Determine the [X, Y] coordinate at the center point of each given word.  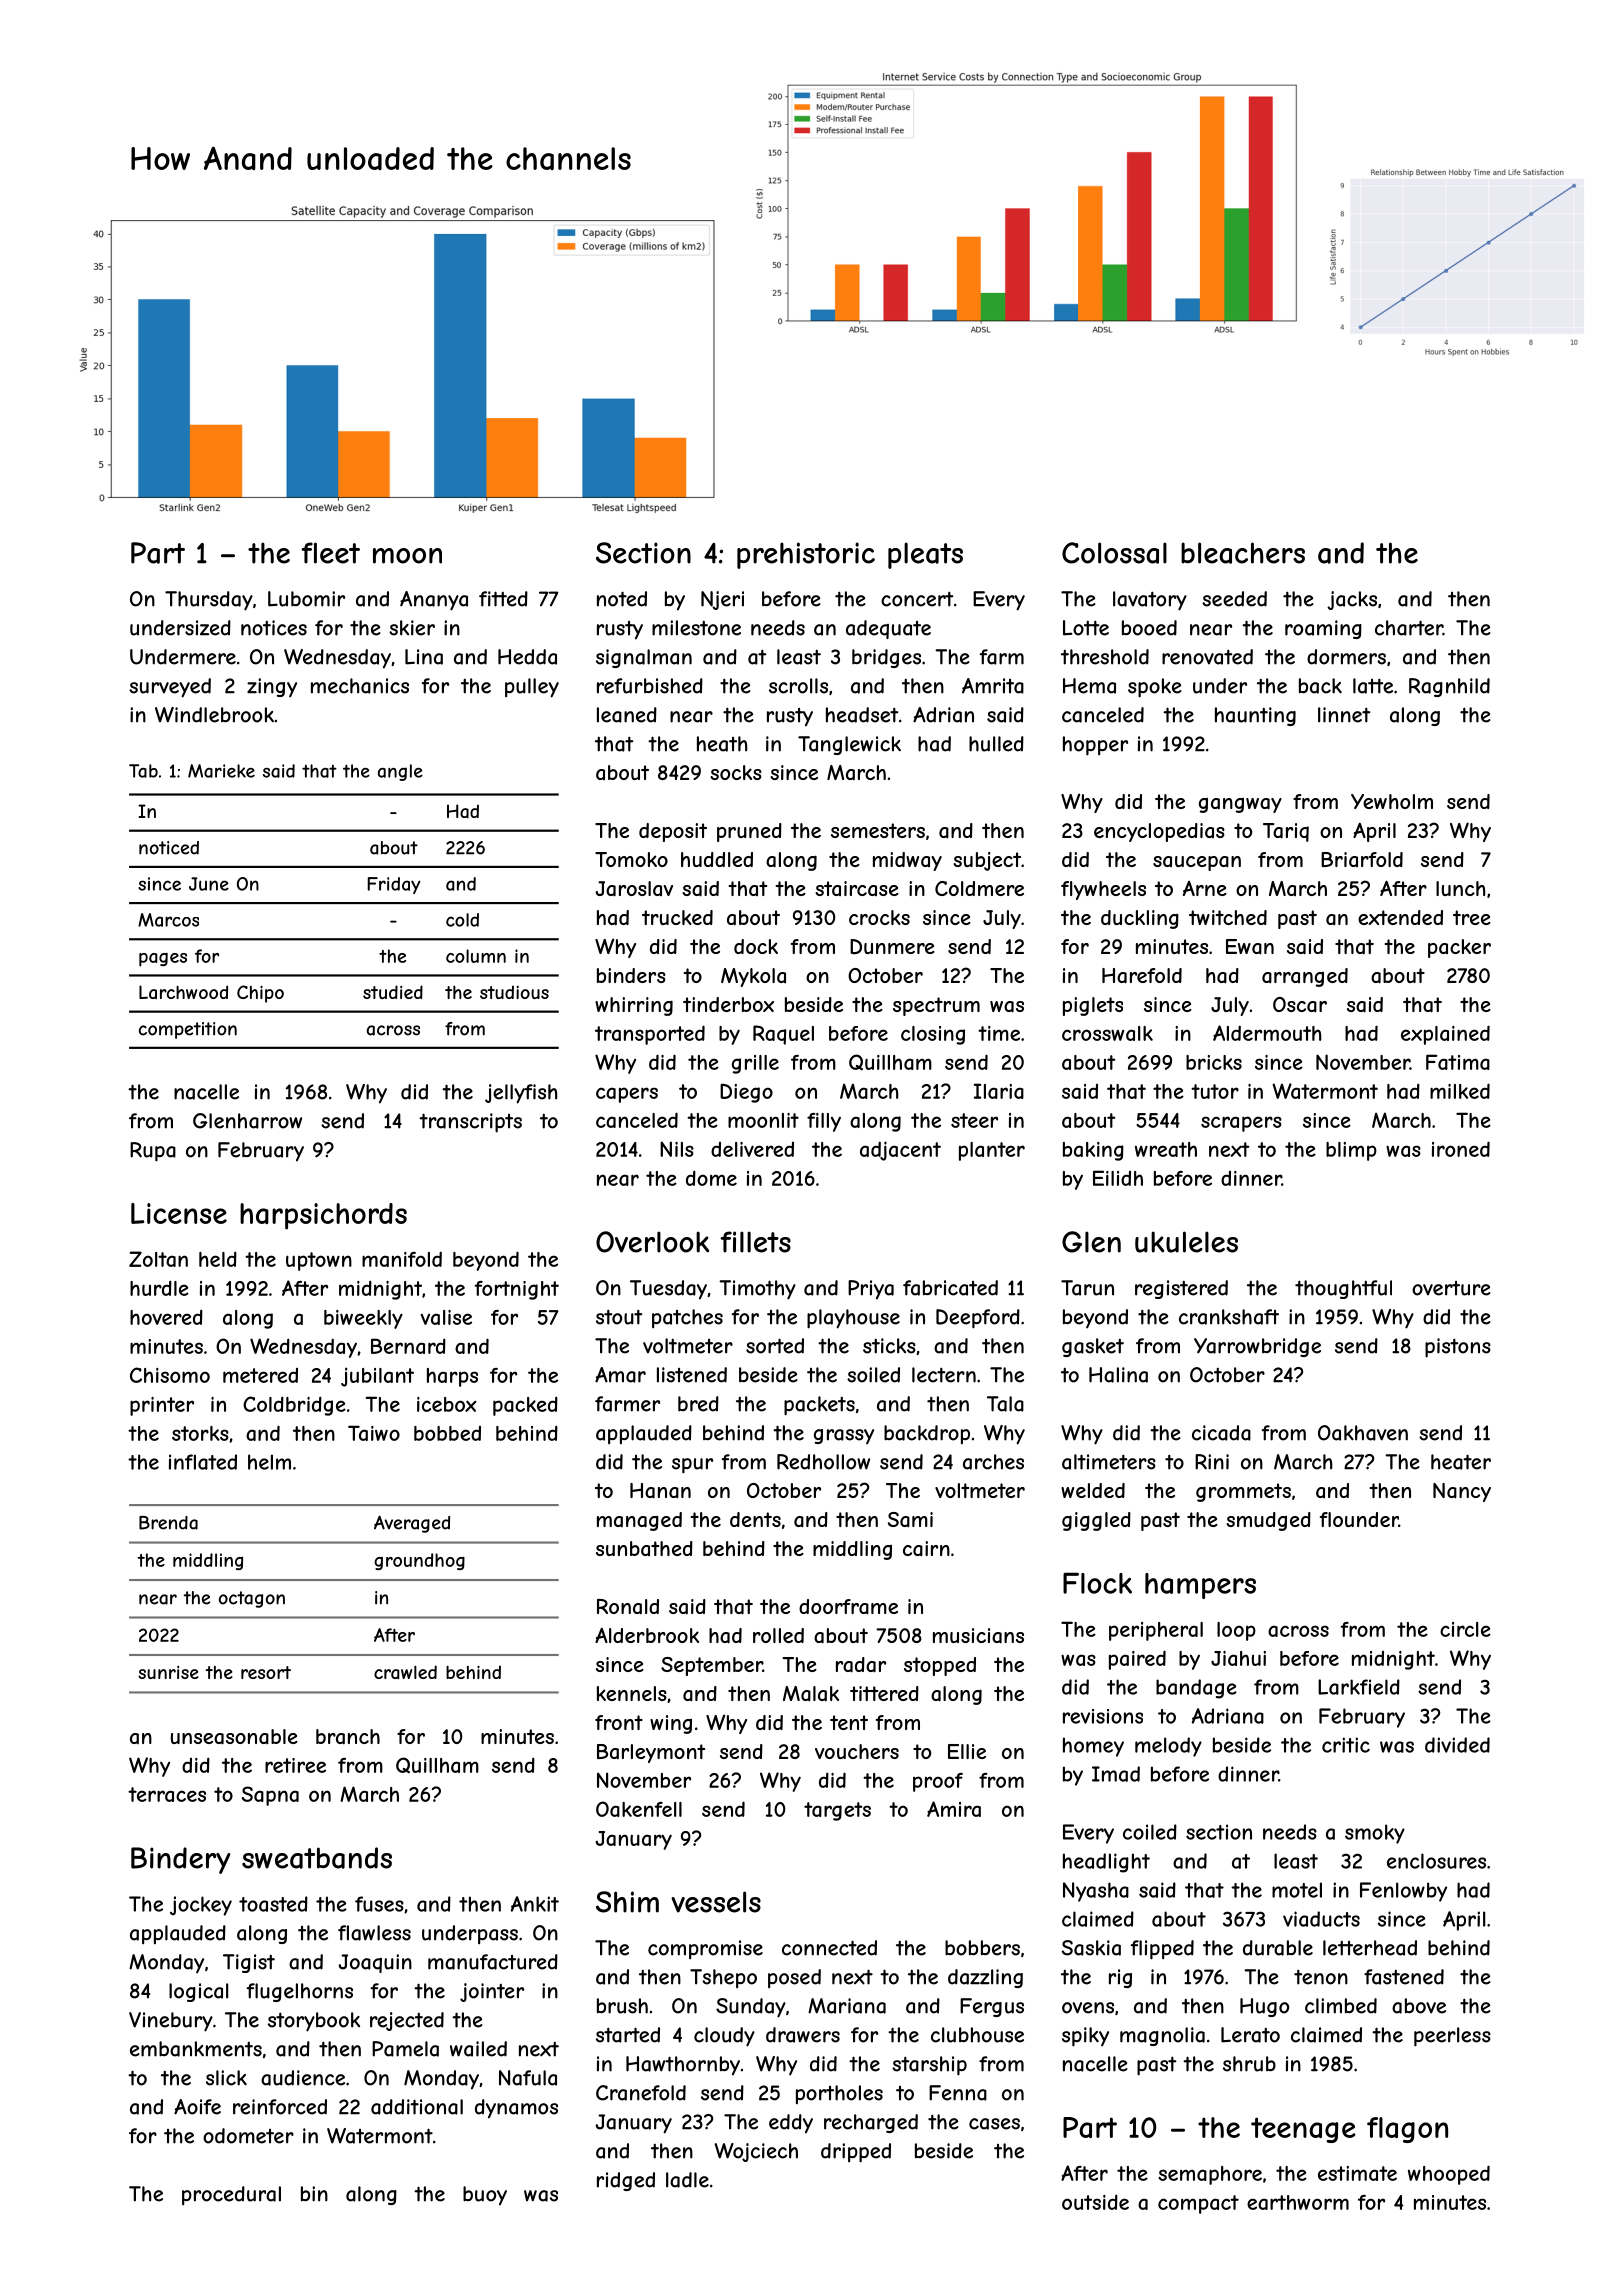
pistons [1458, 1348]
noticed [169, 848]
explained [1445, 1035]
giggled [1096, 1521]
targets [837, 1811]
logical [198, 1992]
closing [933, 1035]
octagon [252, 1599]
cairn [926, 1549]
